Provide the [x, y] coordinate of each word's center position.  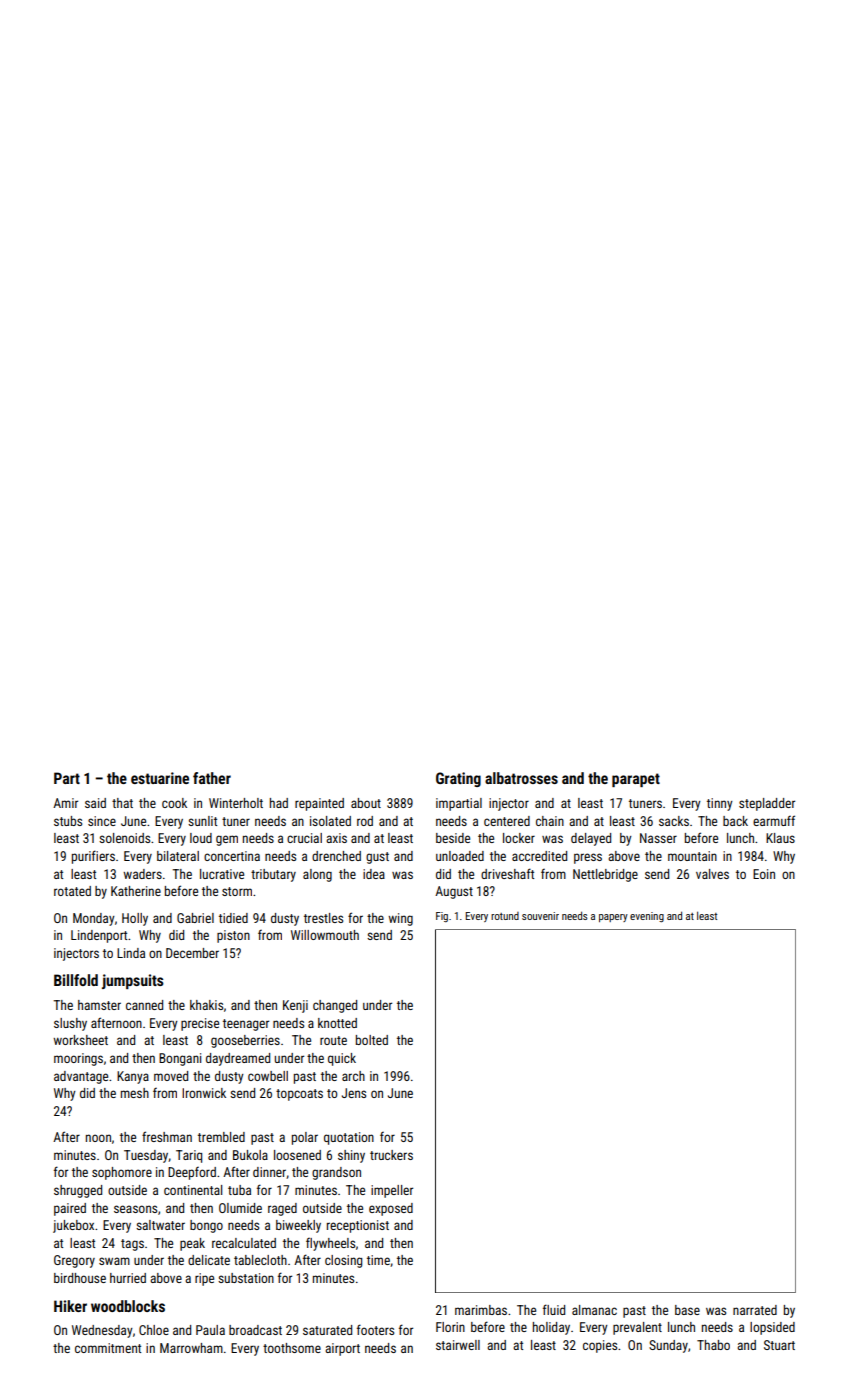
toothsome [292, 1348]
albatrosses [521, 778]
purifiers [93, 857]
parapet [636, 780]
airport [342, 1349]
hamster [99, 1005]
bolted [372, 1040]
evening [647, 917]
